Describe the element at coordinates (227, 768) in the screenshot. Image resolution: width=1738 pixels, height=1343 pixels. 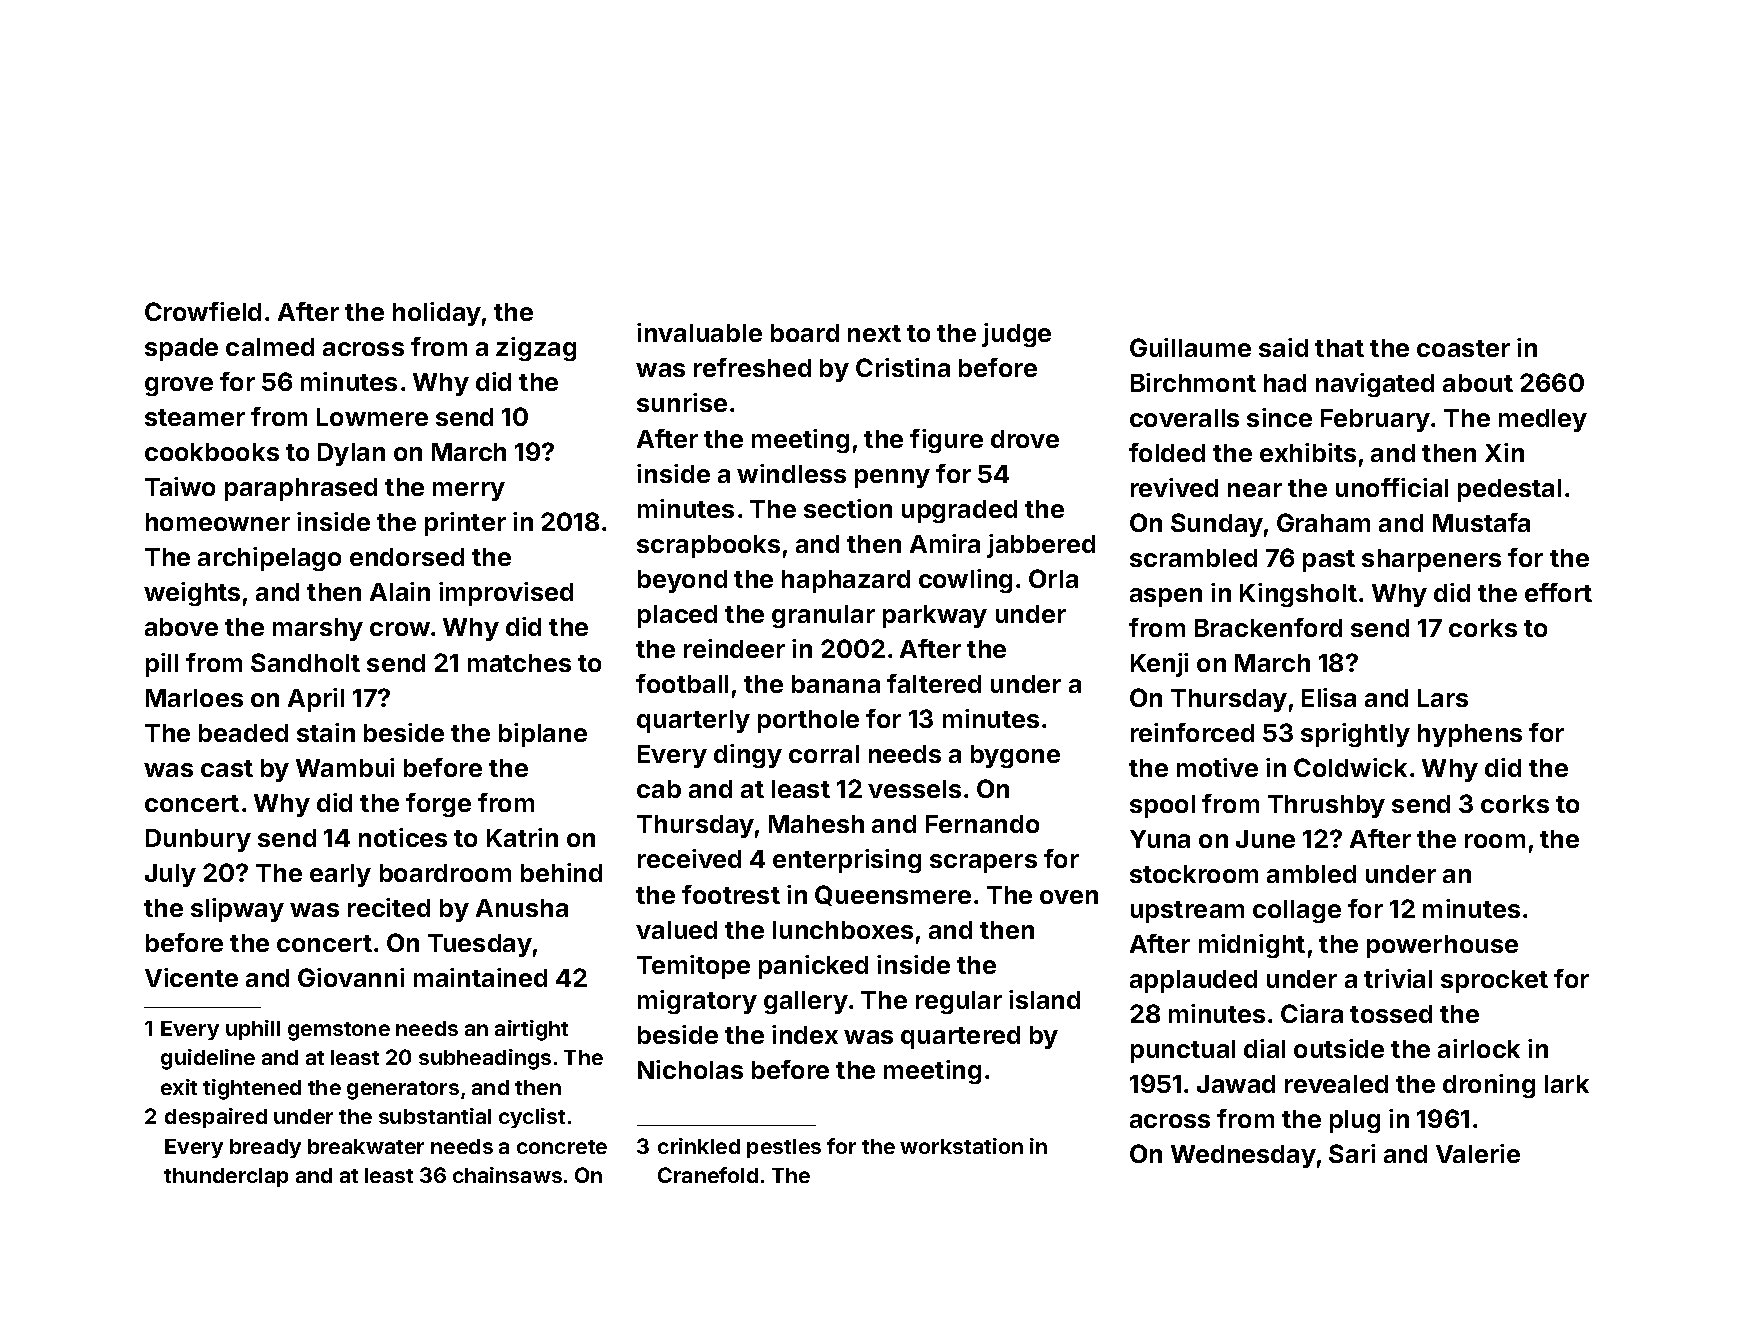
I see `cast` at that location.
